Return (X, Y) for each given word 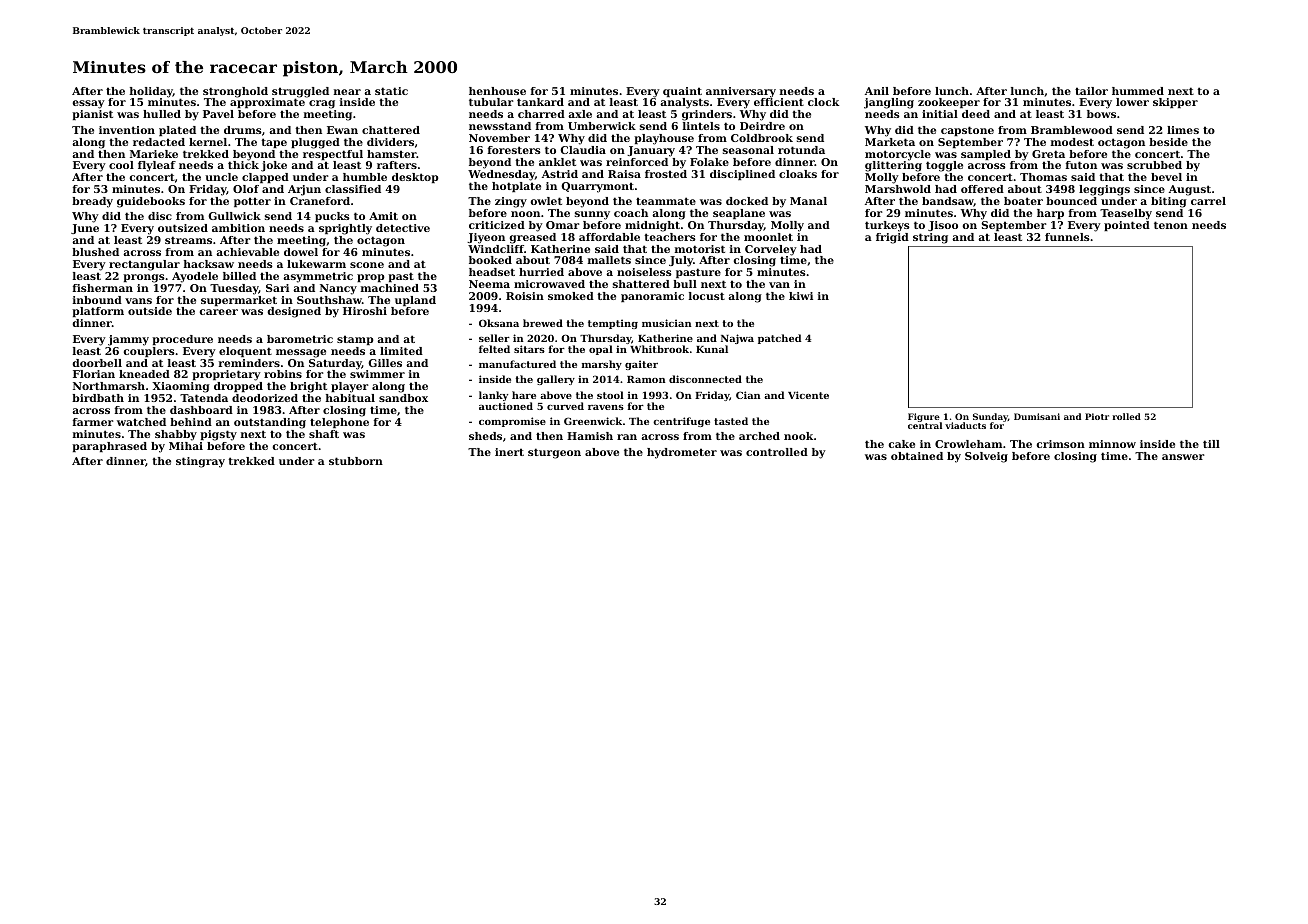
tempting (613, 324)
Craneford (320, 201)
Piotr (1097, 416)
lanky (493, 396)
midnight (652, 226)
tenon (1171, 225)
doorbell (97, 363)
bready (92, 202)
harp (1050, 214)
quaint (682, 92)
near (347, 92)
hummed (1138, 91)
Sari (277, 288)
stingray (200, 462)
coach (631, 213)
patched (779, 339)
